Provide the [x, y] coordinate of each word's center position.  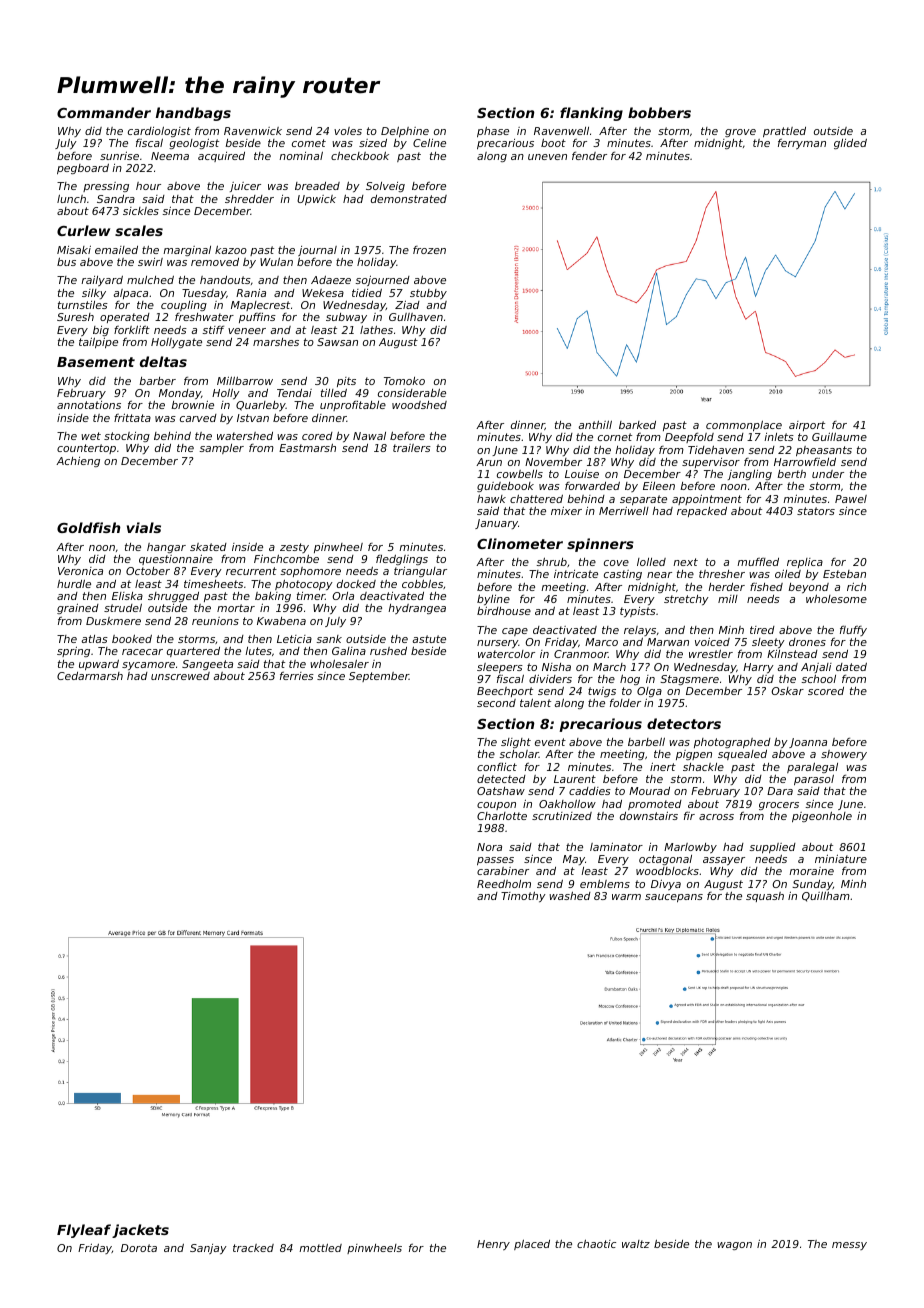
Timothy [523, 896]
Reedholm [504, 884]
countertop [86, 449]
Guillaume [839, 437]
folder [625, 703]
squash [765, 897]
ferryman [802, 143]
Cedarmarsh [90, 676]
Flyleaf [84, 1231]
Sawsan [337, 342]
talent [535, 703]
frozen [429, 250]
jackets [140, 1231]
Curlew [83, 230]
